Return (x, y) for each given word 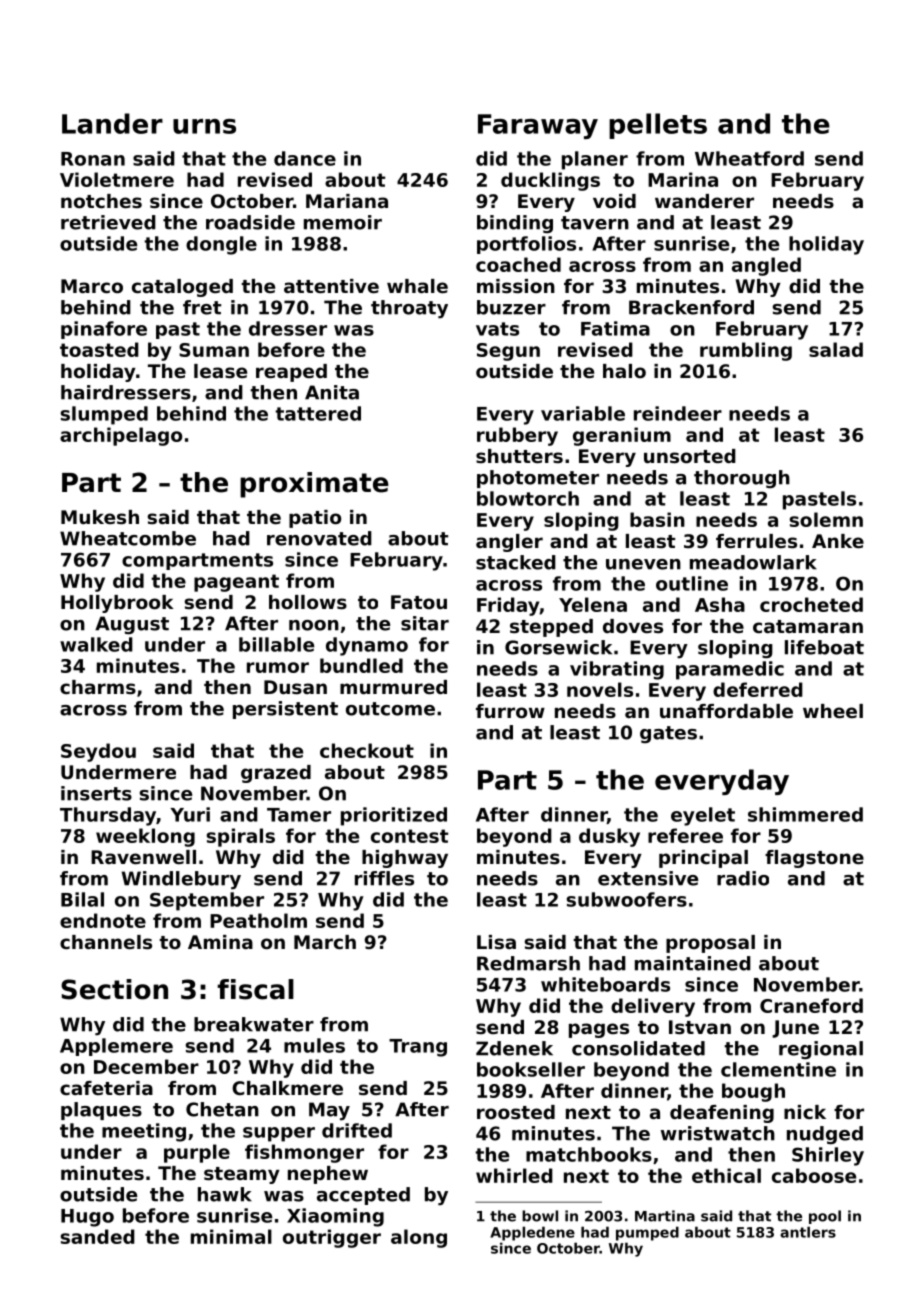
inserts (96, 793)
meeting (144, 1132)
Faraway (538, 126)
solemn (826, 519)
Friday (508, 606)
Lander (112, 123)
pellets (658, 126)
